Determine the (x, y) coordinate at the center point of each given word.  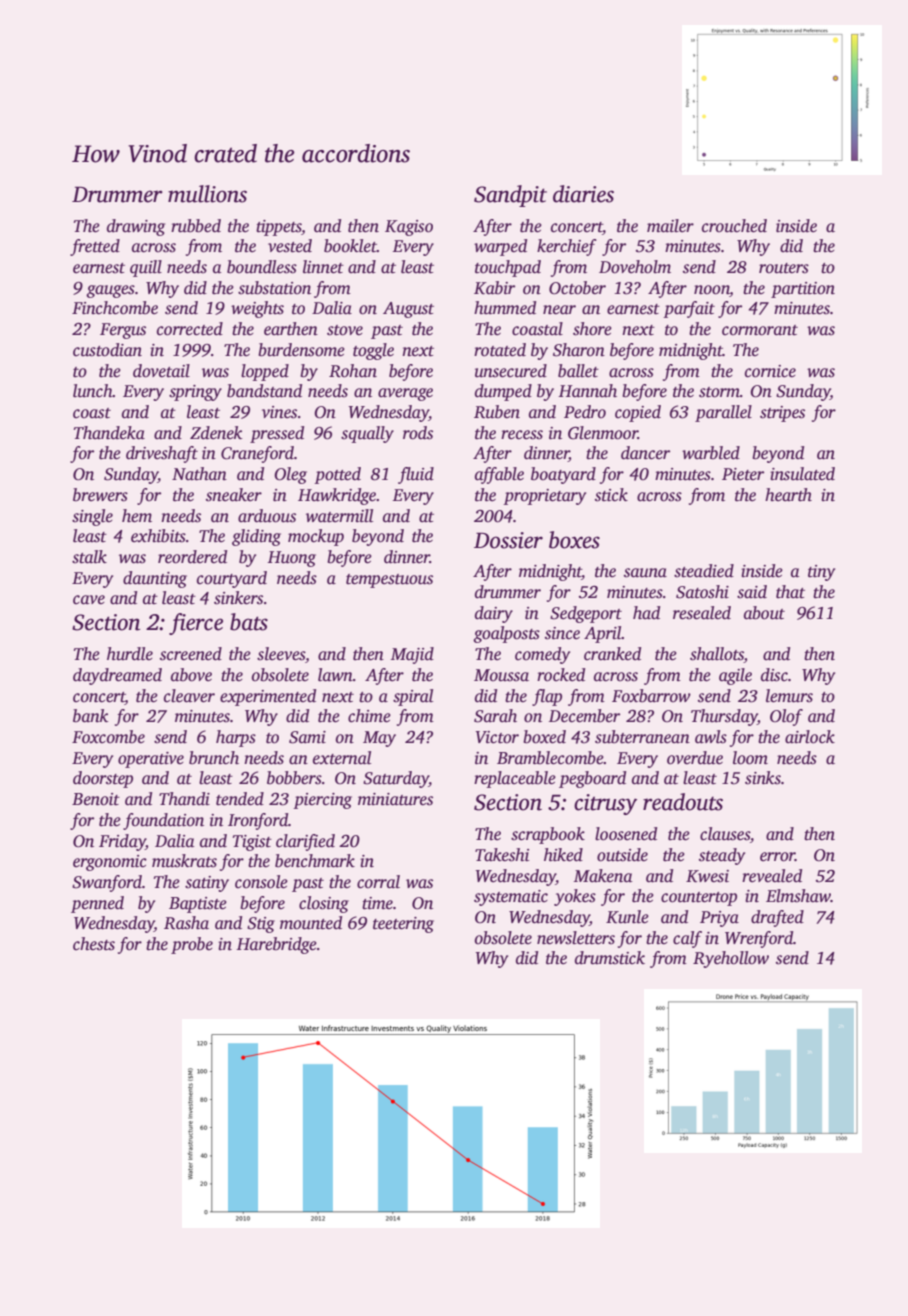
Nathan (199, 474)
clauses (725, 834)
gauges (110, 291)
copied (638, 413)
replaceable (515, 779)
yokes (575, 897)
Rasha (186, 923)
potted (337, 475)
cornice (770, 371)
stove (345, 330)
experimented (268, 697)
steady (722, 856)
